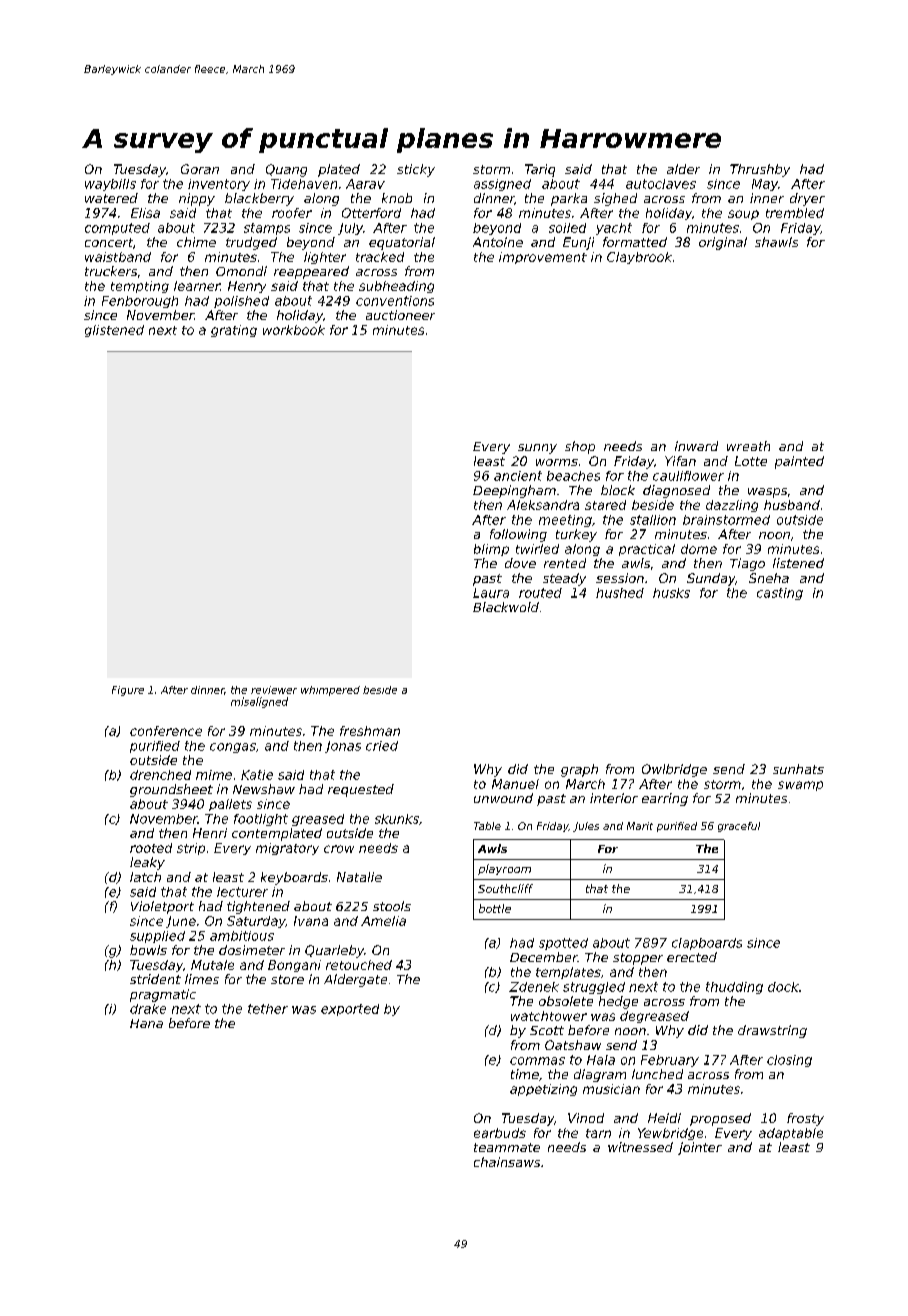  What do you see at coordinates (506, 607) in the document?
I see `Blackwold` at bounding box center [506, 607].
